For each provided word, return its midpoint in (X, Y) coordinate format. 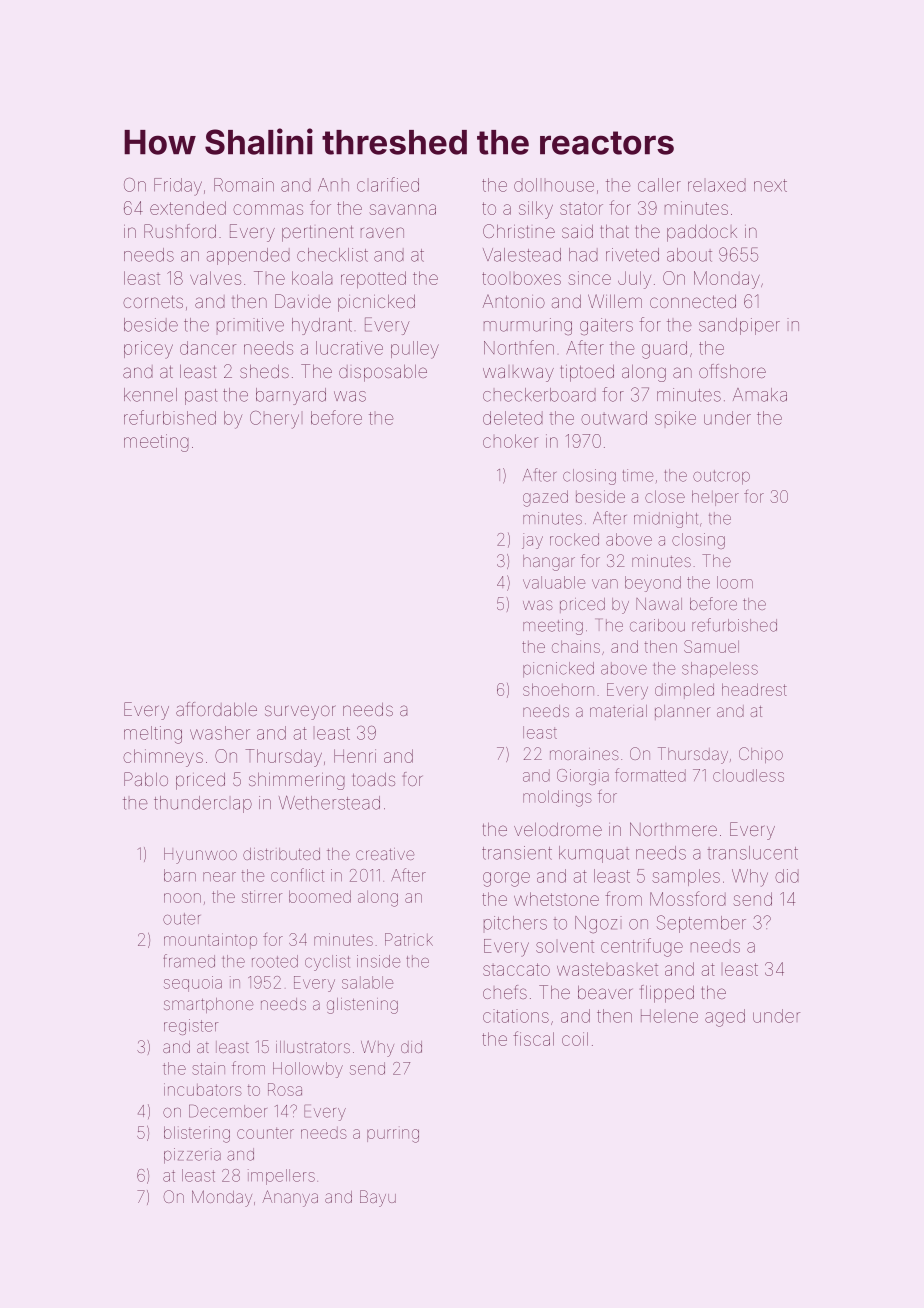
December (228, 1111)
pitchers (515, 923)
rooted (275, 961)
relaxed (717, 185)
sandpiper (739, 326)
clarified (388, 184)
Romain (244, 185)
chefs (505, 992)
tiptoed (587, 373)
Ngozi (598, 925)
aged (725, 1018)
